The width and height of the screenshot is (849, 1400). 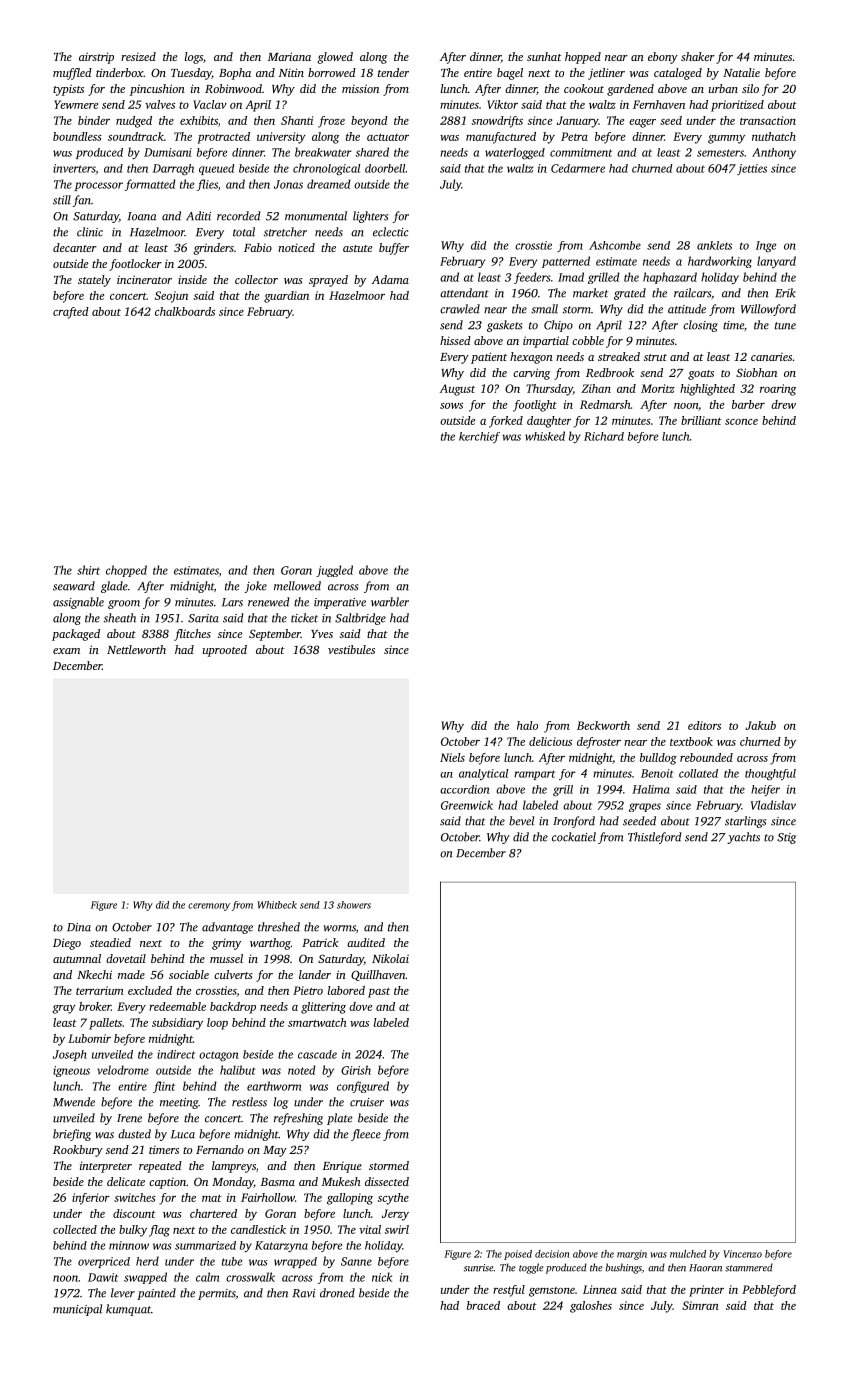 What do you see at coordinates (351, 649) in the screenshot?
I see `vestibules` at bounding box center [351, 649].
